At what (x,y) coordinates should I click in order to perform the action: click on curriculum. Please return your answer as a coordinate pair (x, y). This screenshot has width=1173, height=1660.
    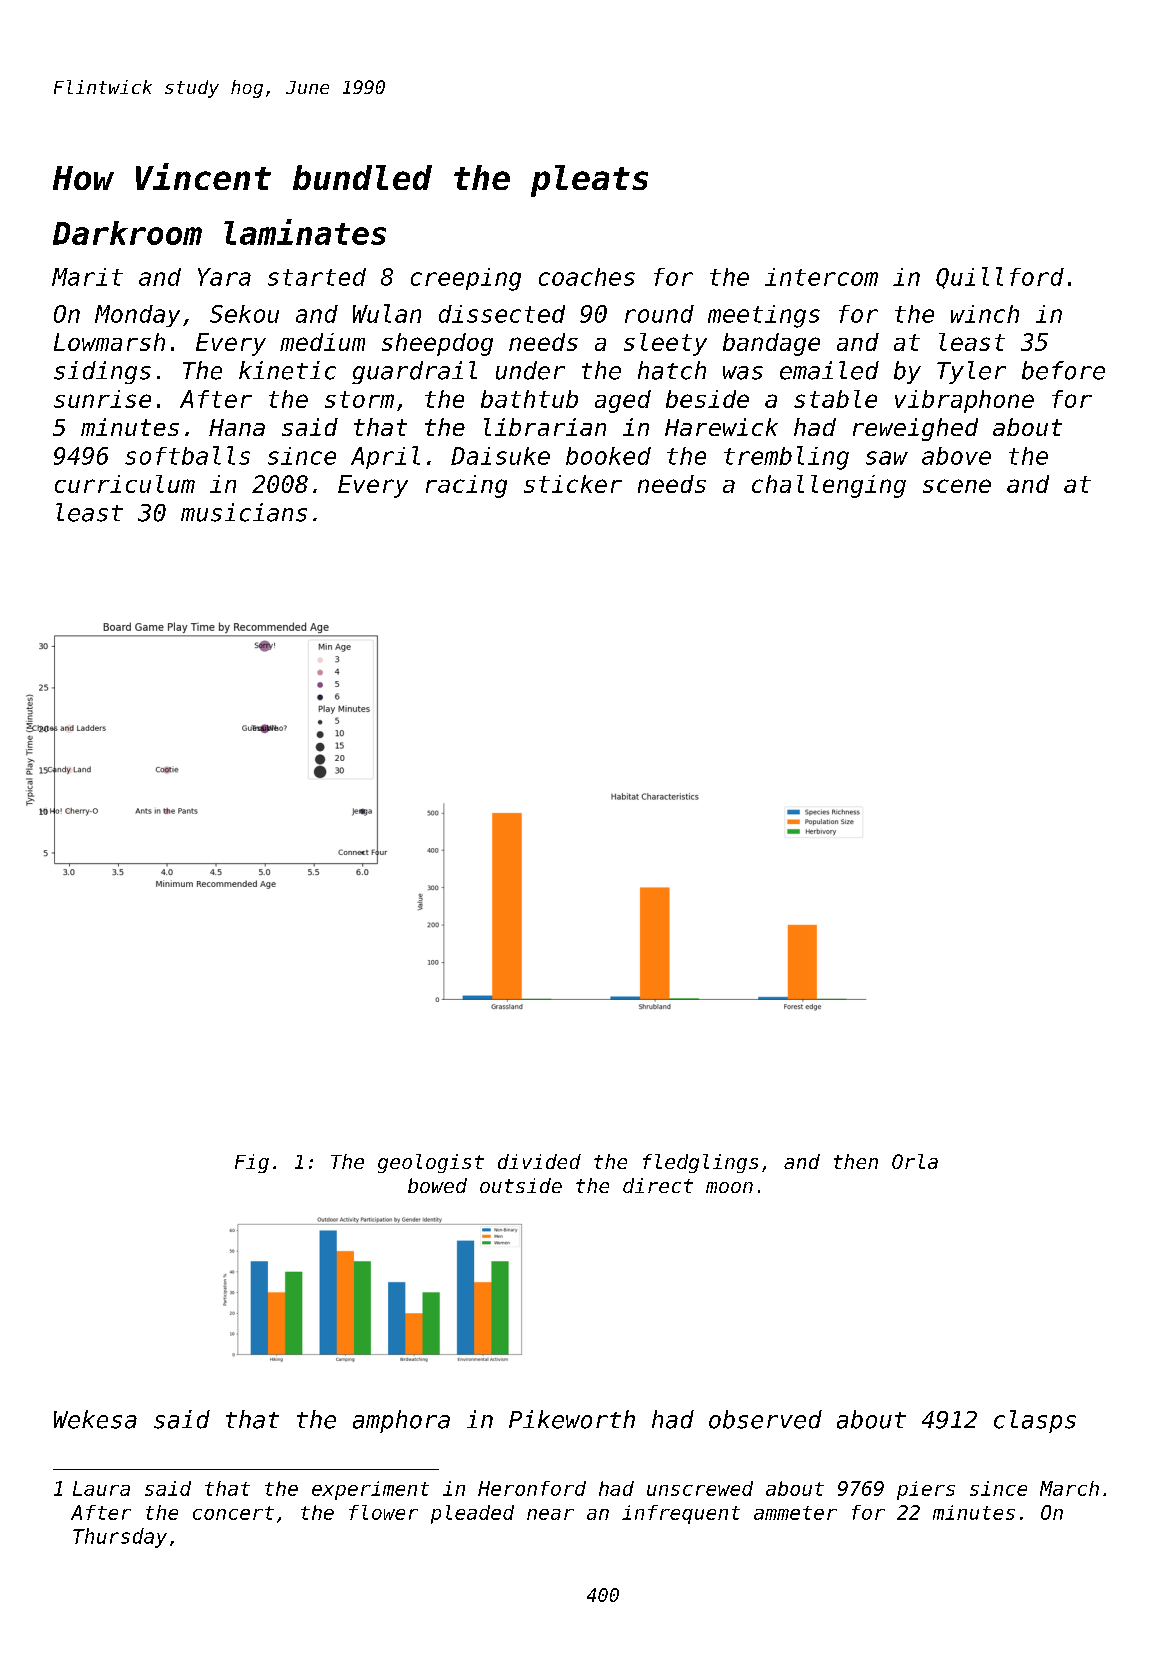
    Looking at the image, I should click on (125, 484).
